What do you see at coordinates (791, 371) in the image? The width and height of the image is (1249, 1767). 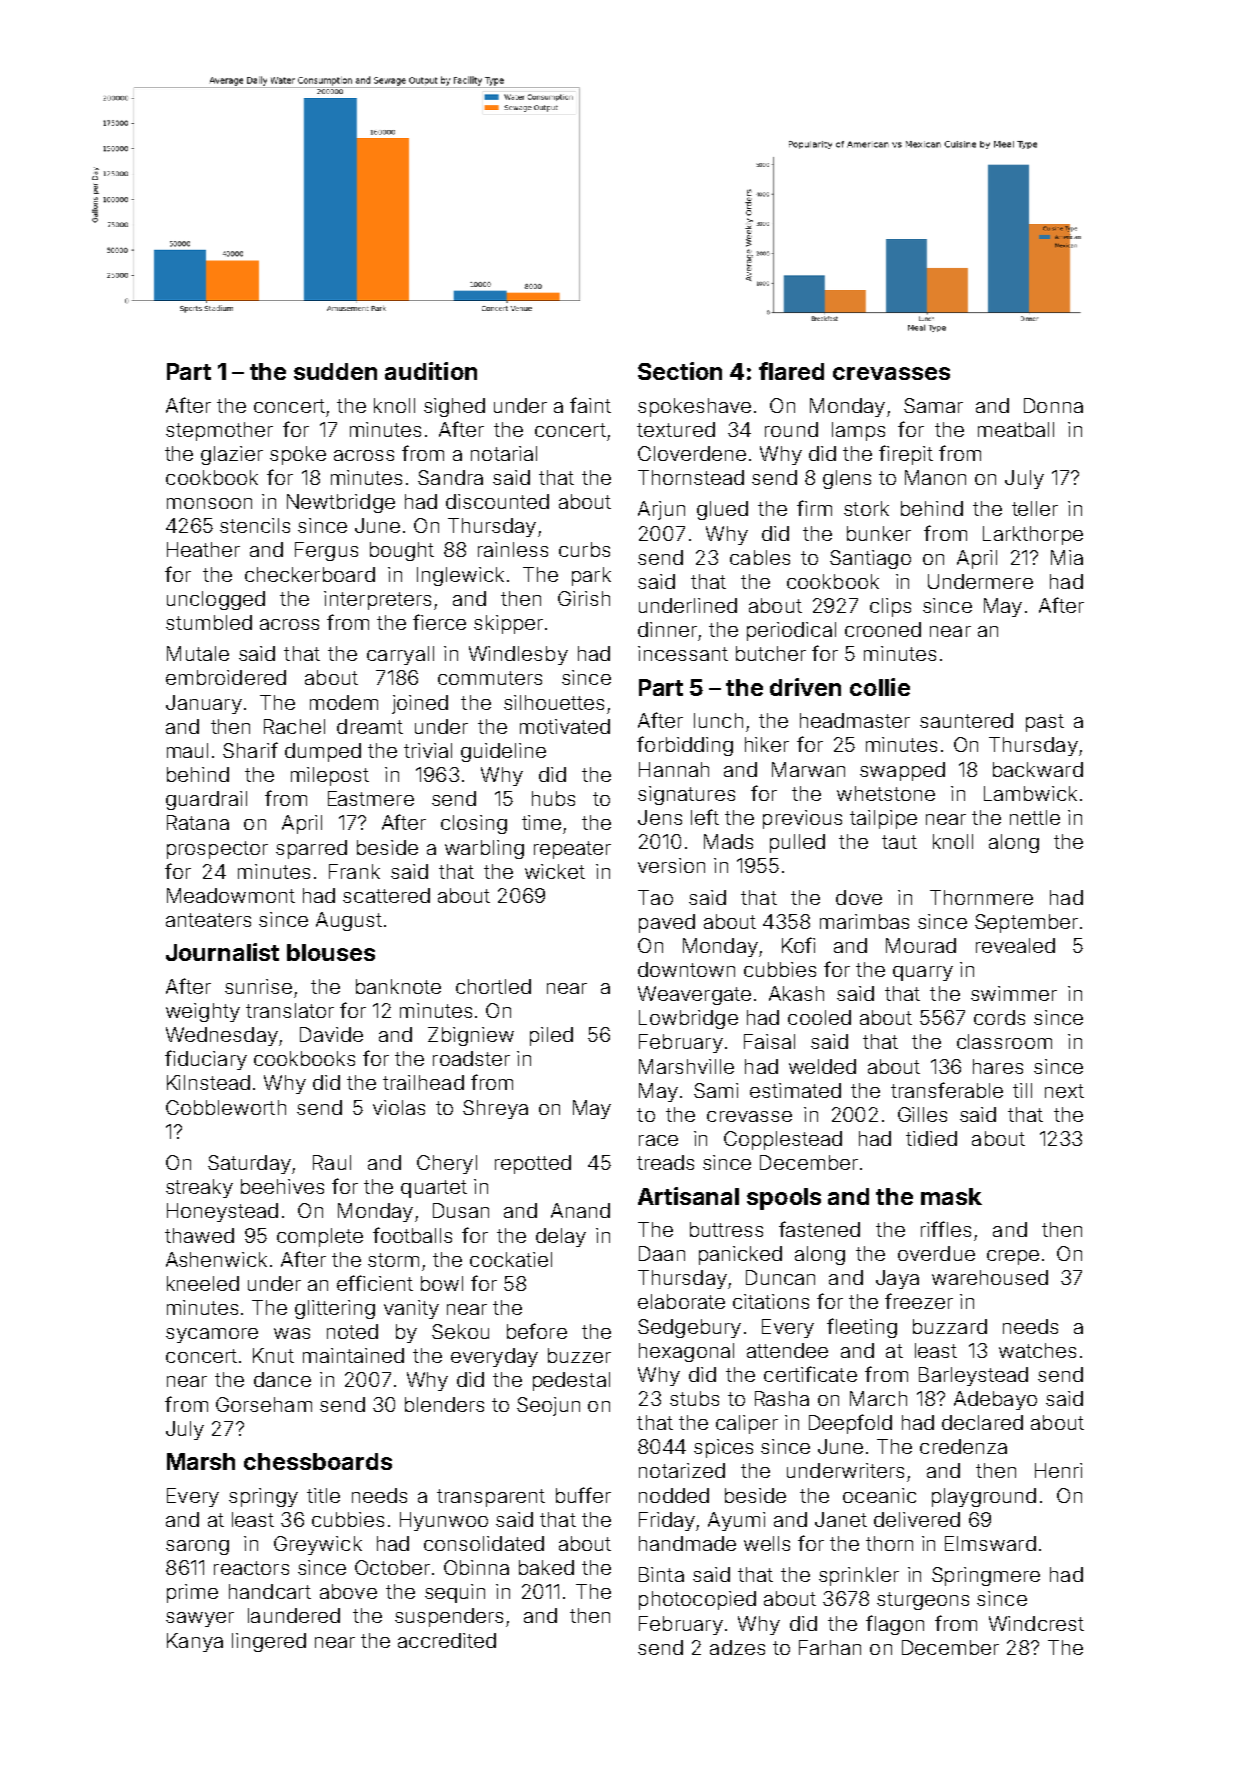 I see `flared` at bounding box center [791, 371].
